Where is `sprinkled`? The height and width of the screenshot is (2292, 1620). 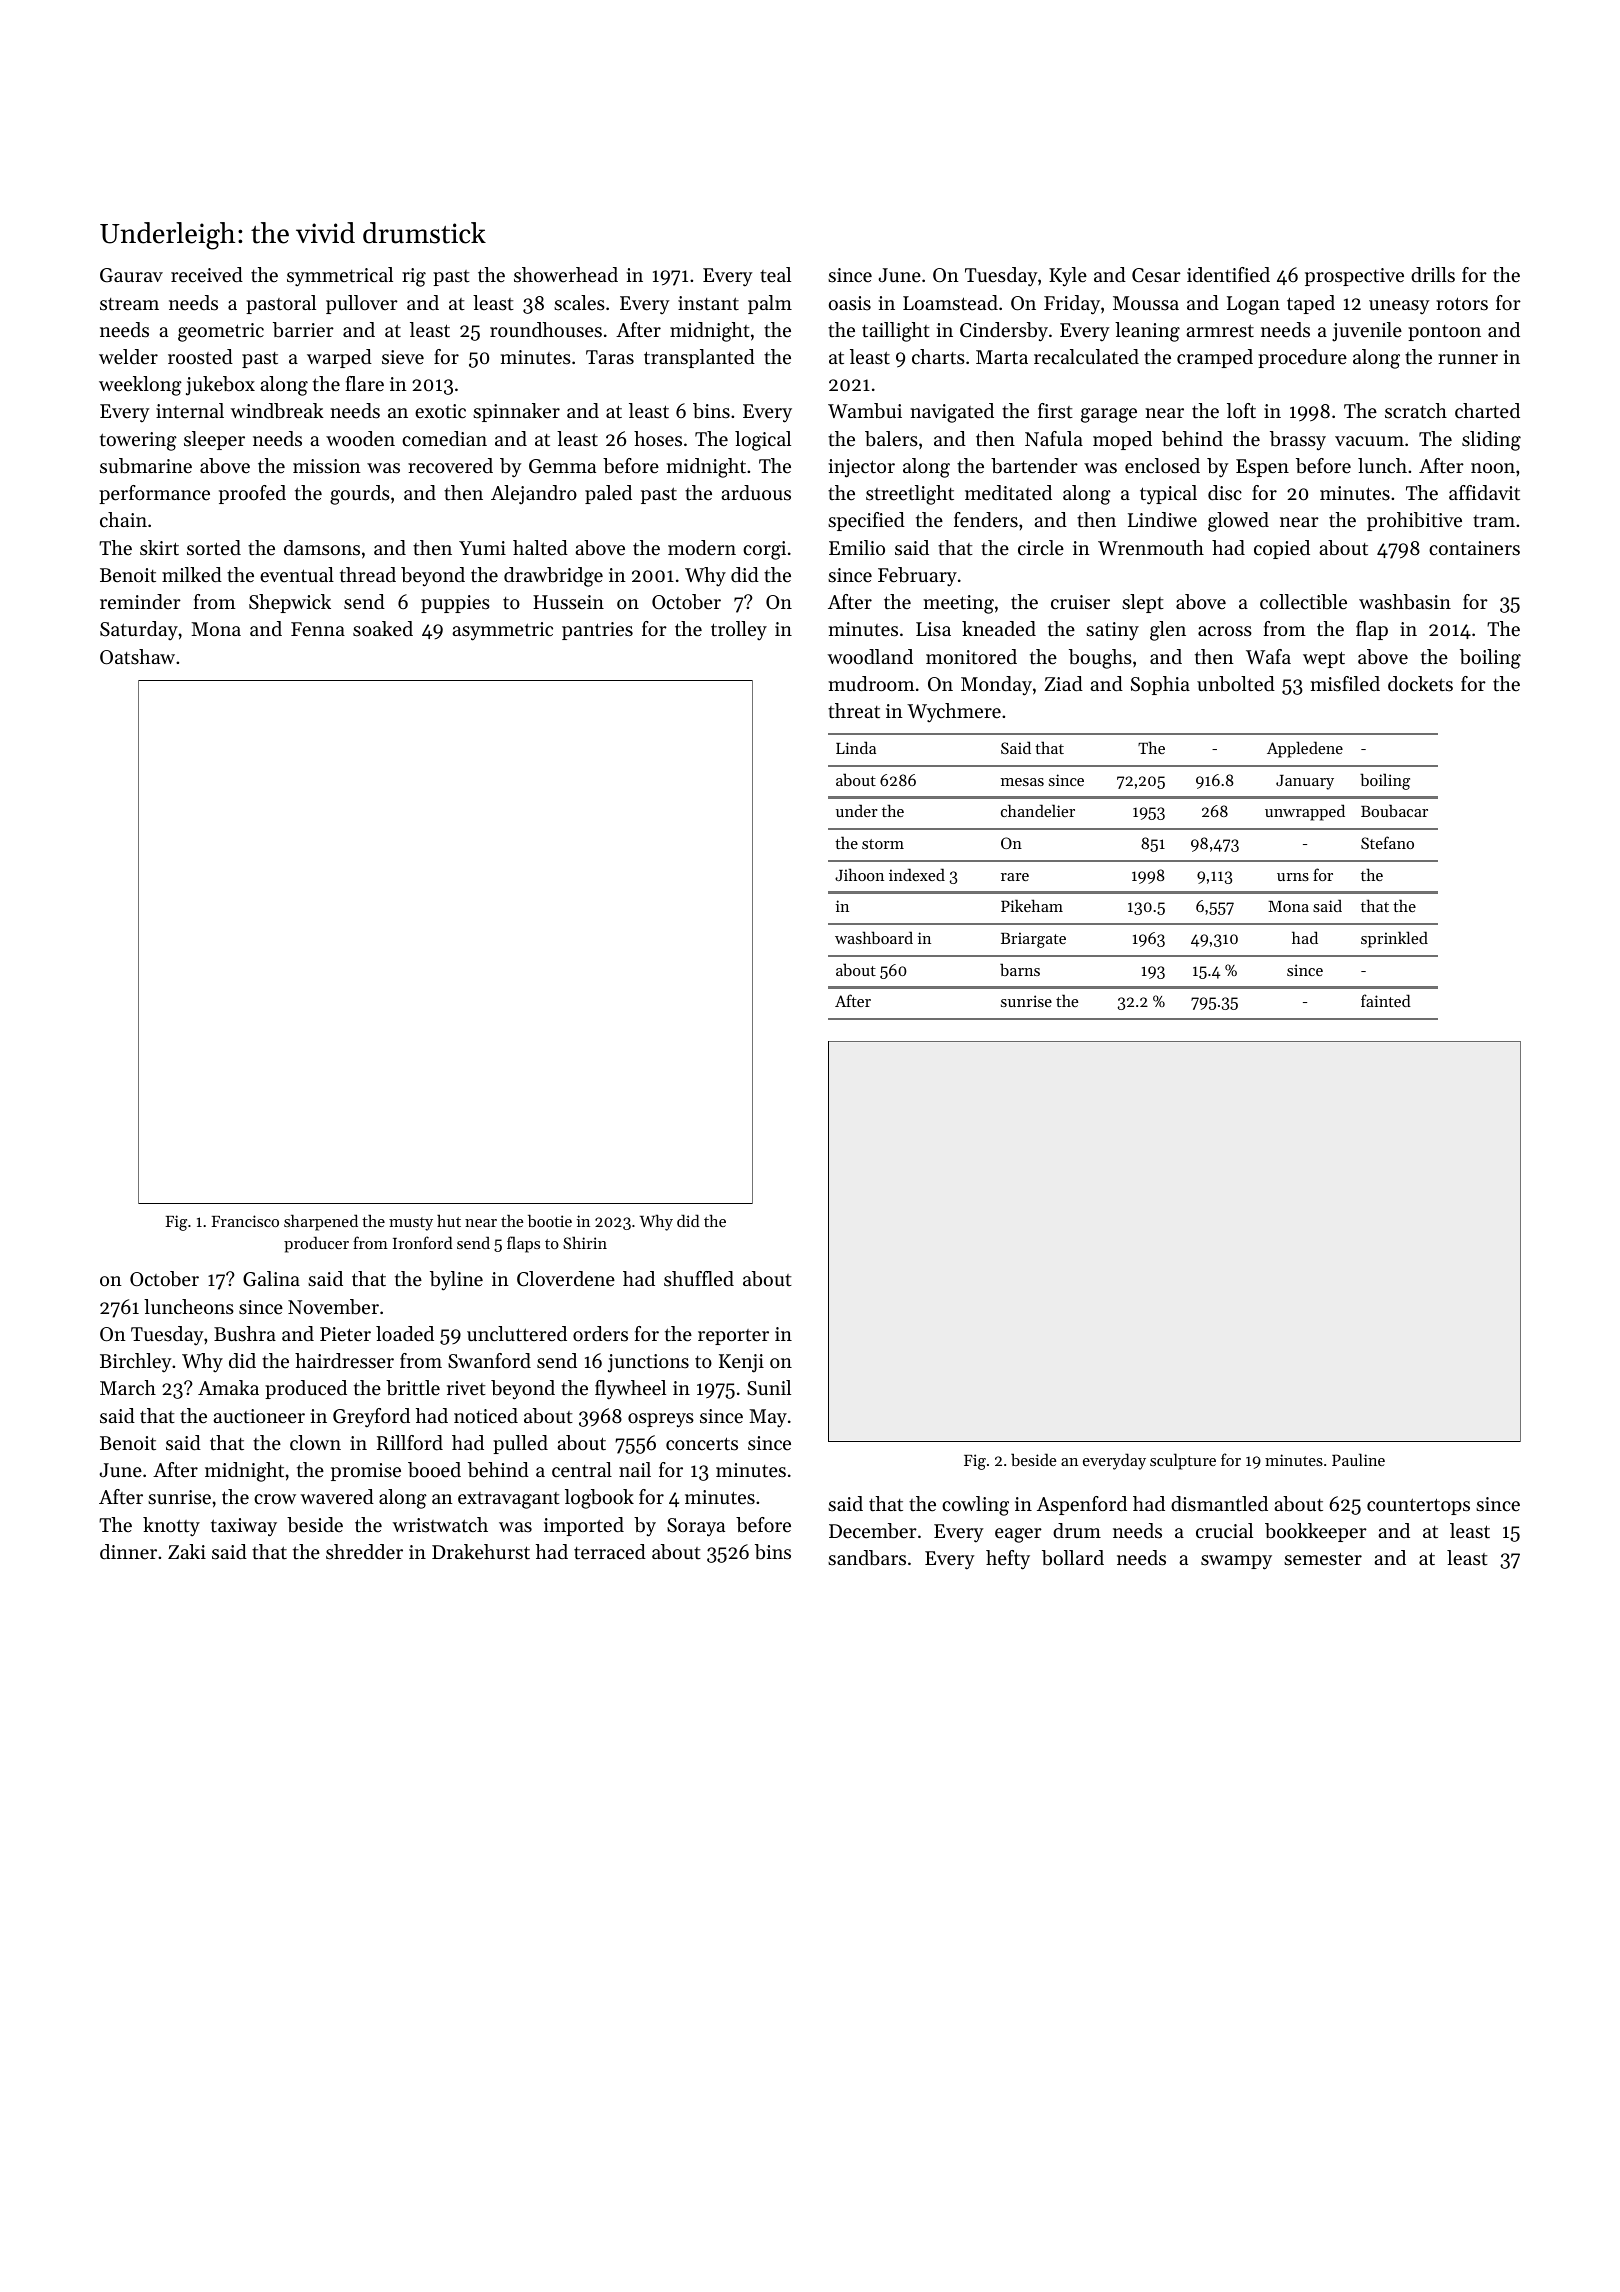
sprinkled is located at coordinates (1394, 939).
